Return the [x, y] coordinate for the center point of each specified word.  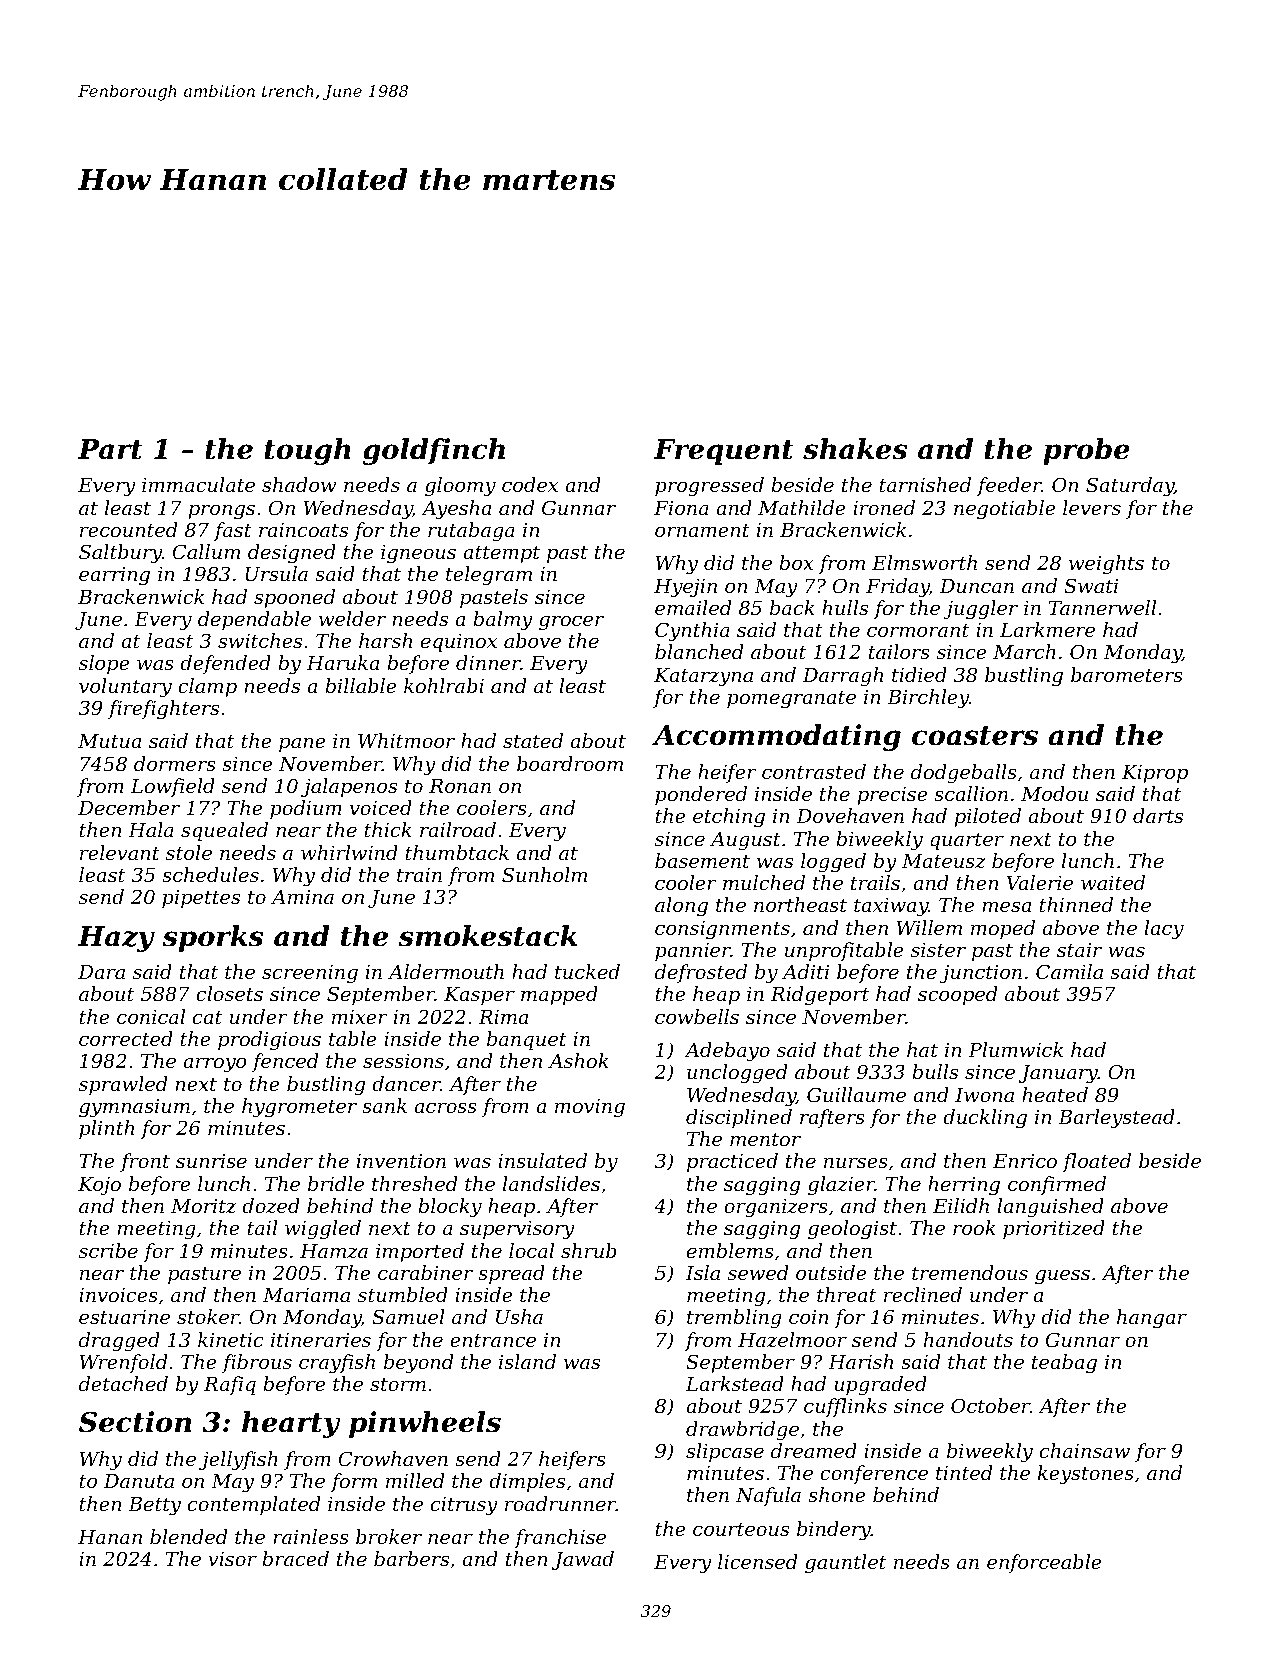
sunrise [211, 1161]
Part [110, 449]
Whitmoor [406, 740]
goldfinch [434, 451]
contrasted [814, 771]
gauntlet [845, 1564]
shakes [855, 449]
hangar [1152, 1319]
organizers [776, 1208]
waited [1113, 882]
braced [295, 1558]
